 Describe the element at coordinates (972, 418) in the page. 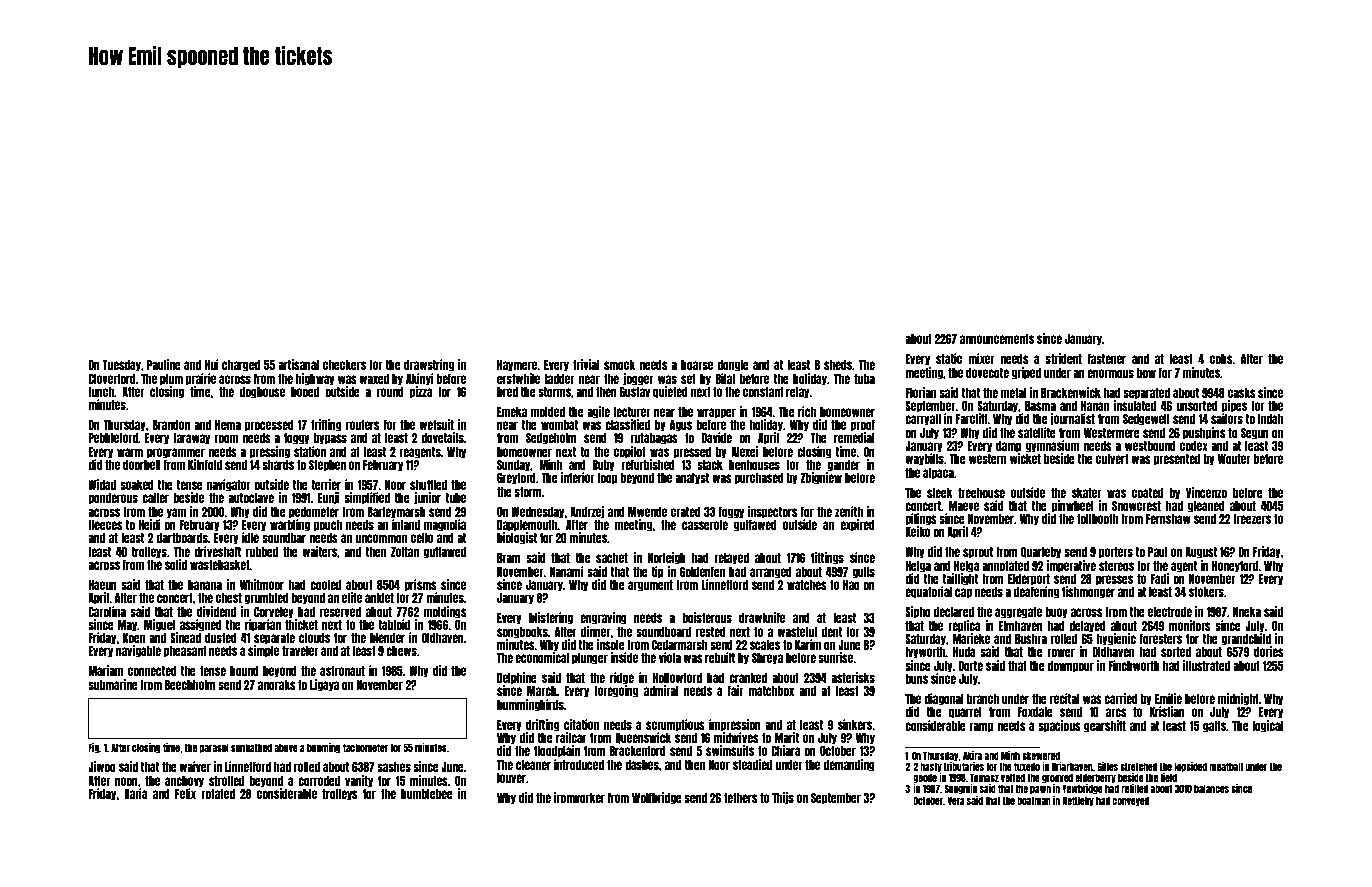

I see `Farcliff` at that location.
